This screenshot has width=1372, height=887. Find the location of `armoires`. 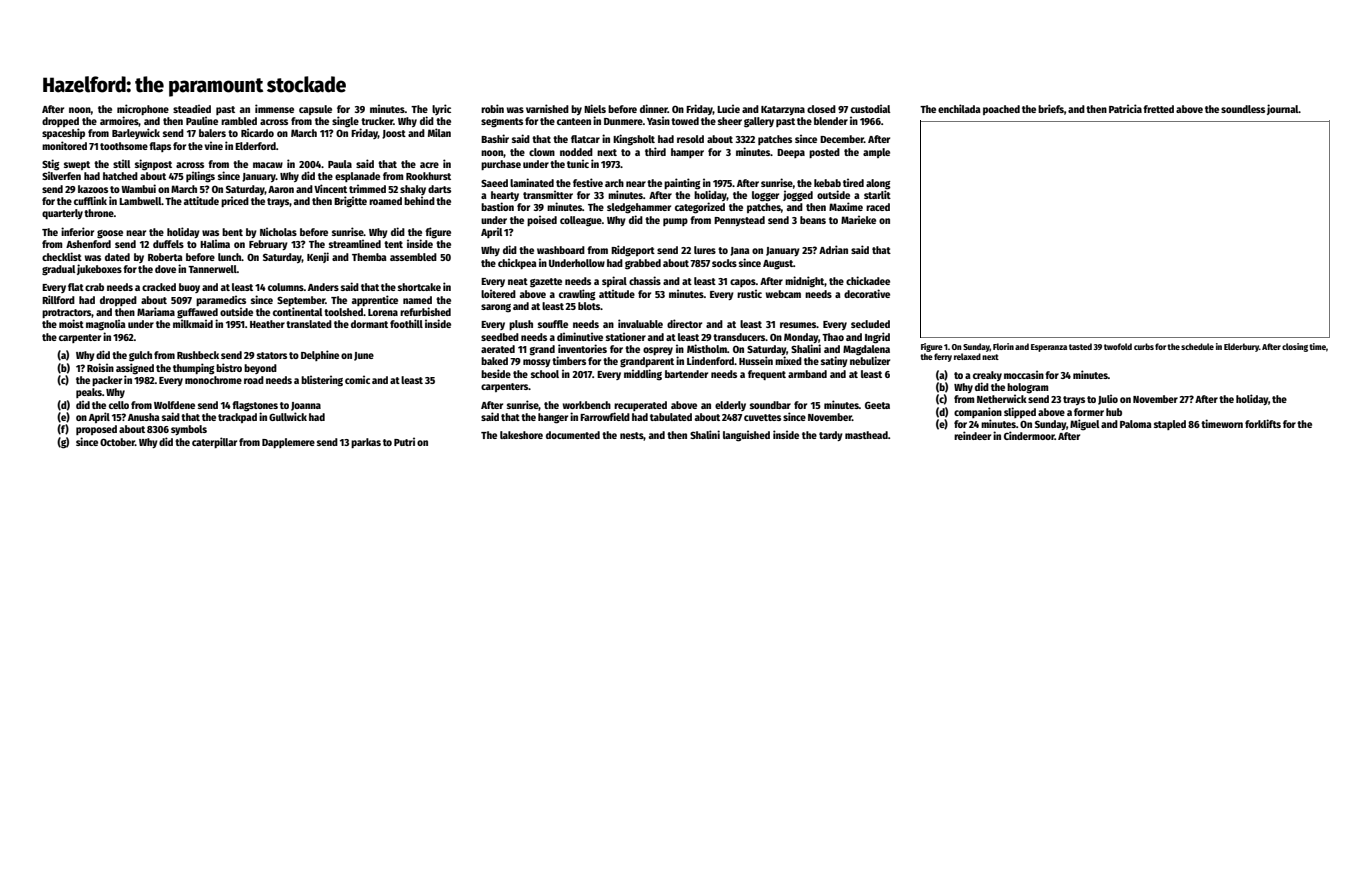

armoires is located at coordinates (119, 121).
